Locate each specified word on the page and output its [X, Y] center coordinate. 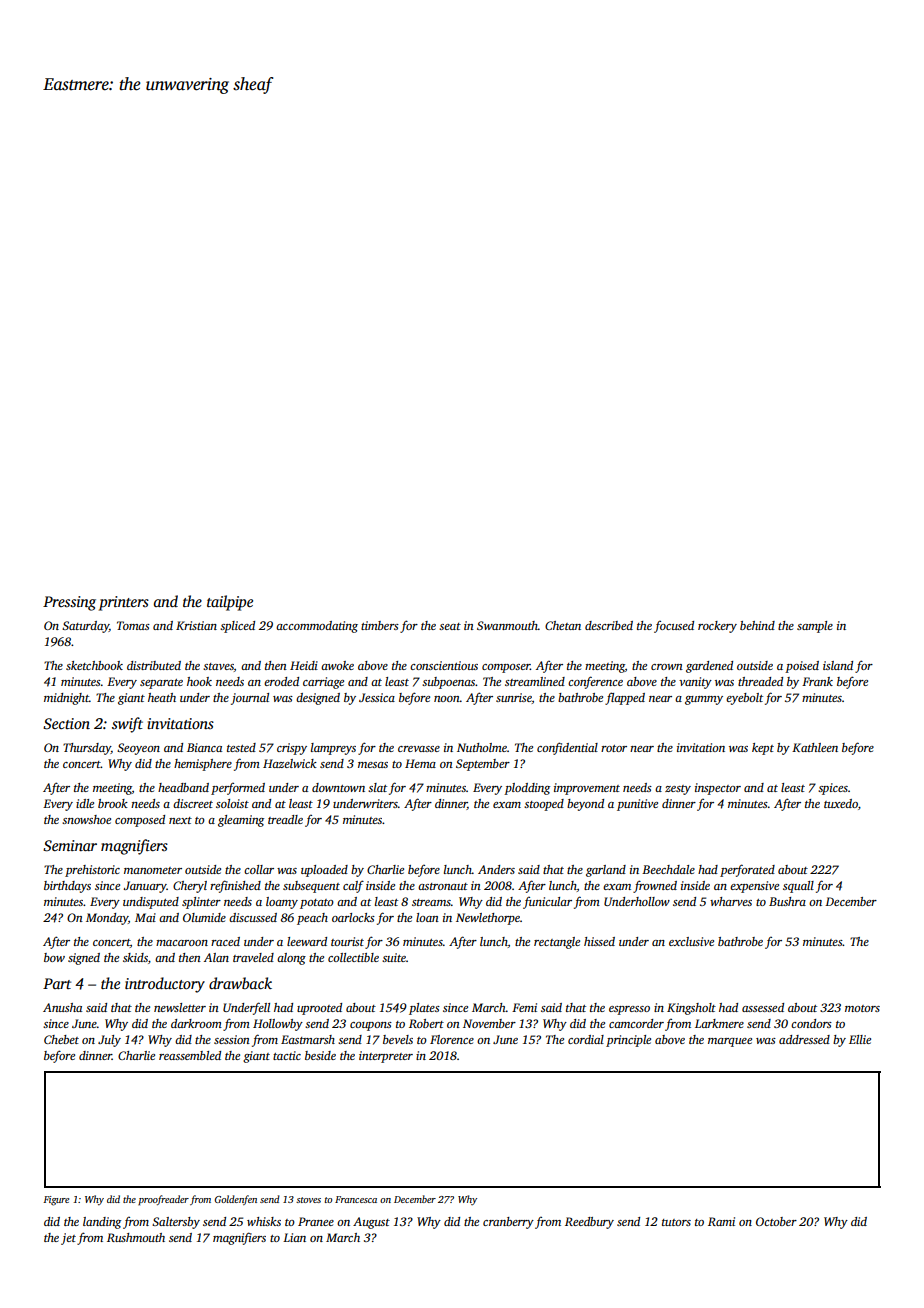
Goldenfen [236, 1200]
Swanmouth [507, 625]
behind [757, 625]
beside [320, 1055]
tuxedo [841, 803]
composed [140, 821]
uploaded [324, 871]
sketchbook [94, 665]
